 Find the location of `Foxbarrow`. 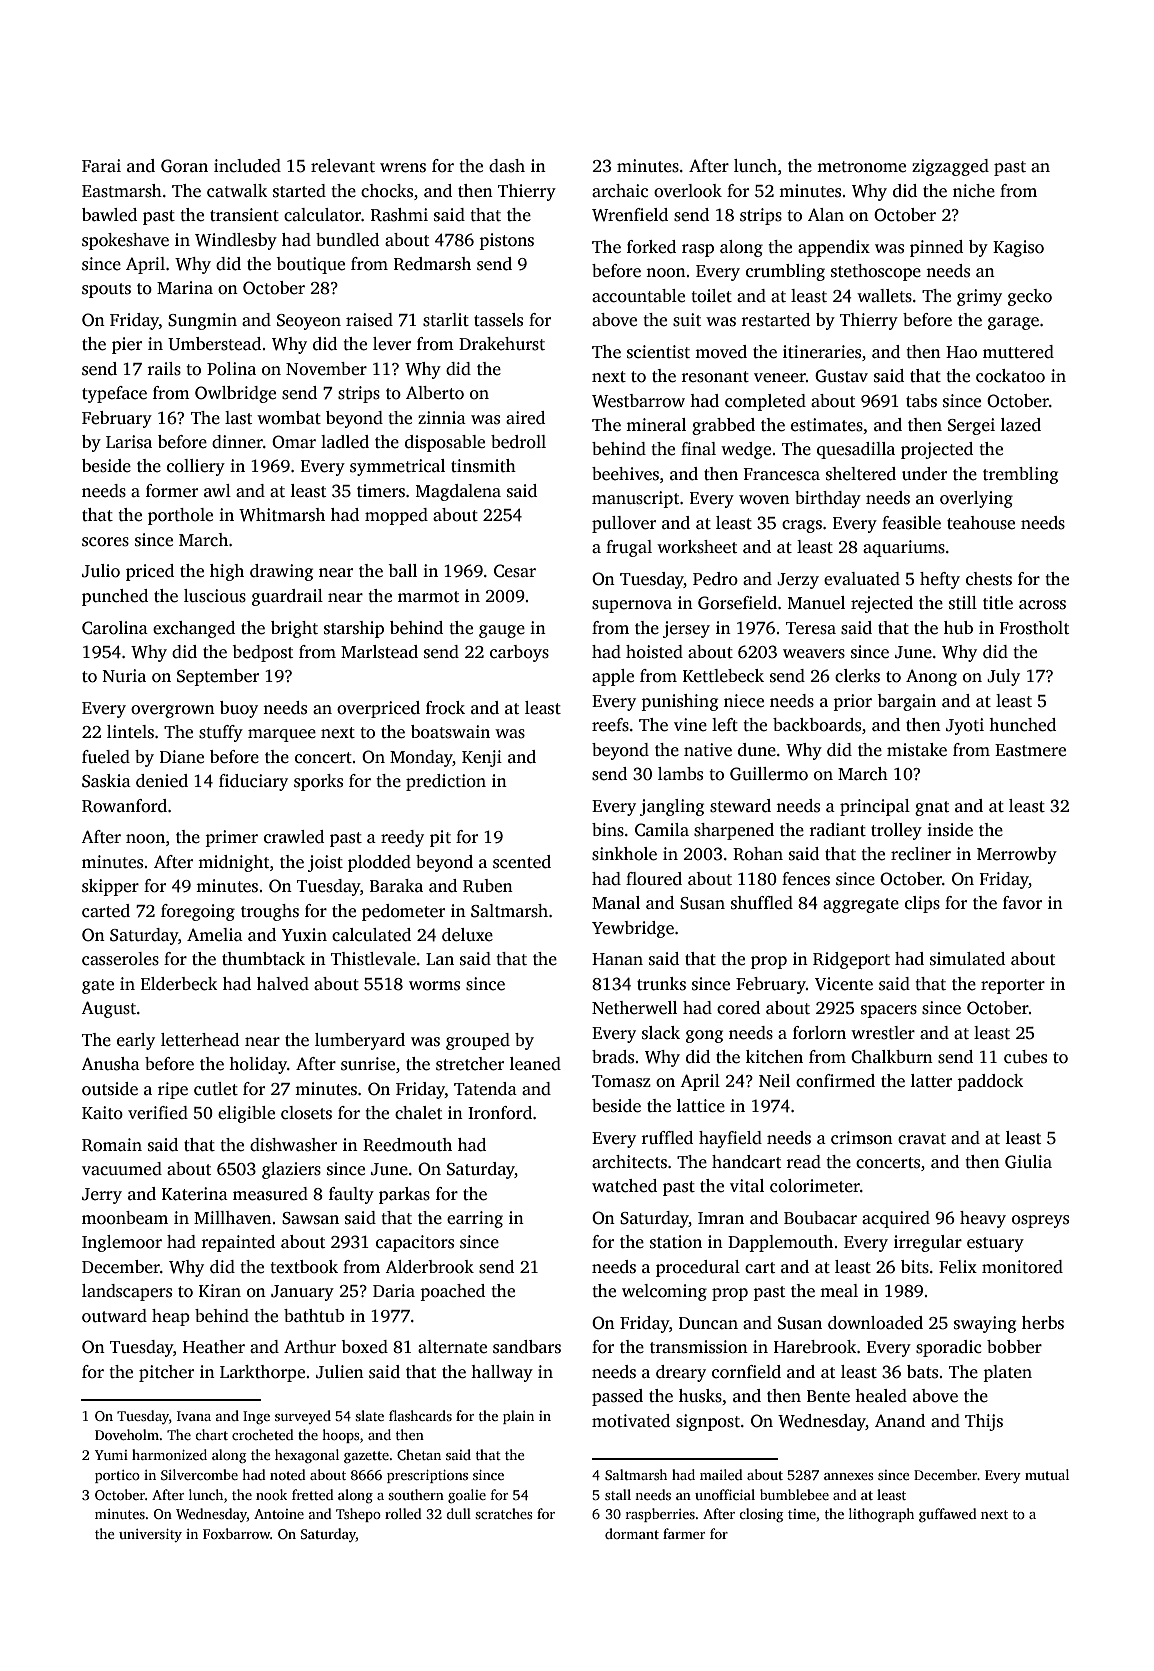

Foxbarrow is located at coordinates (237, 1533).
